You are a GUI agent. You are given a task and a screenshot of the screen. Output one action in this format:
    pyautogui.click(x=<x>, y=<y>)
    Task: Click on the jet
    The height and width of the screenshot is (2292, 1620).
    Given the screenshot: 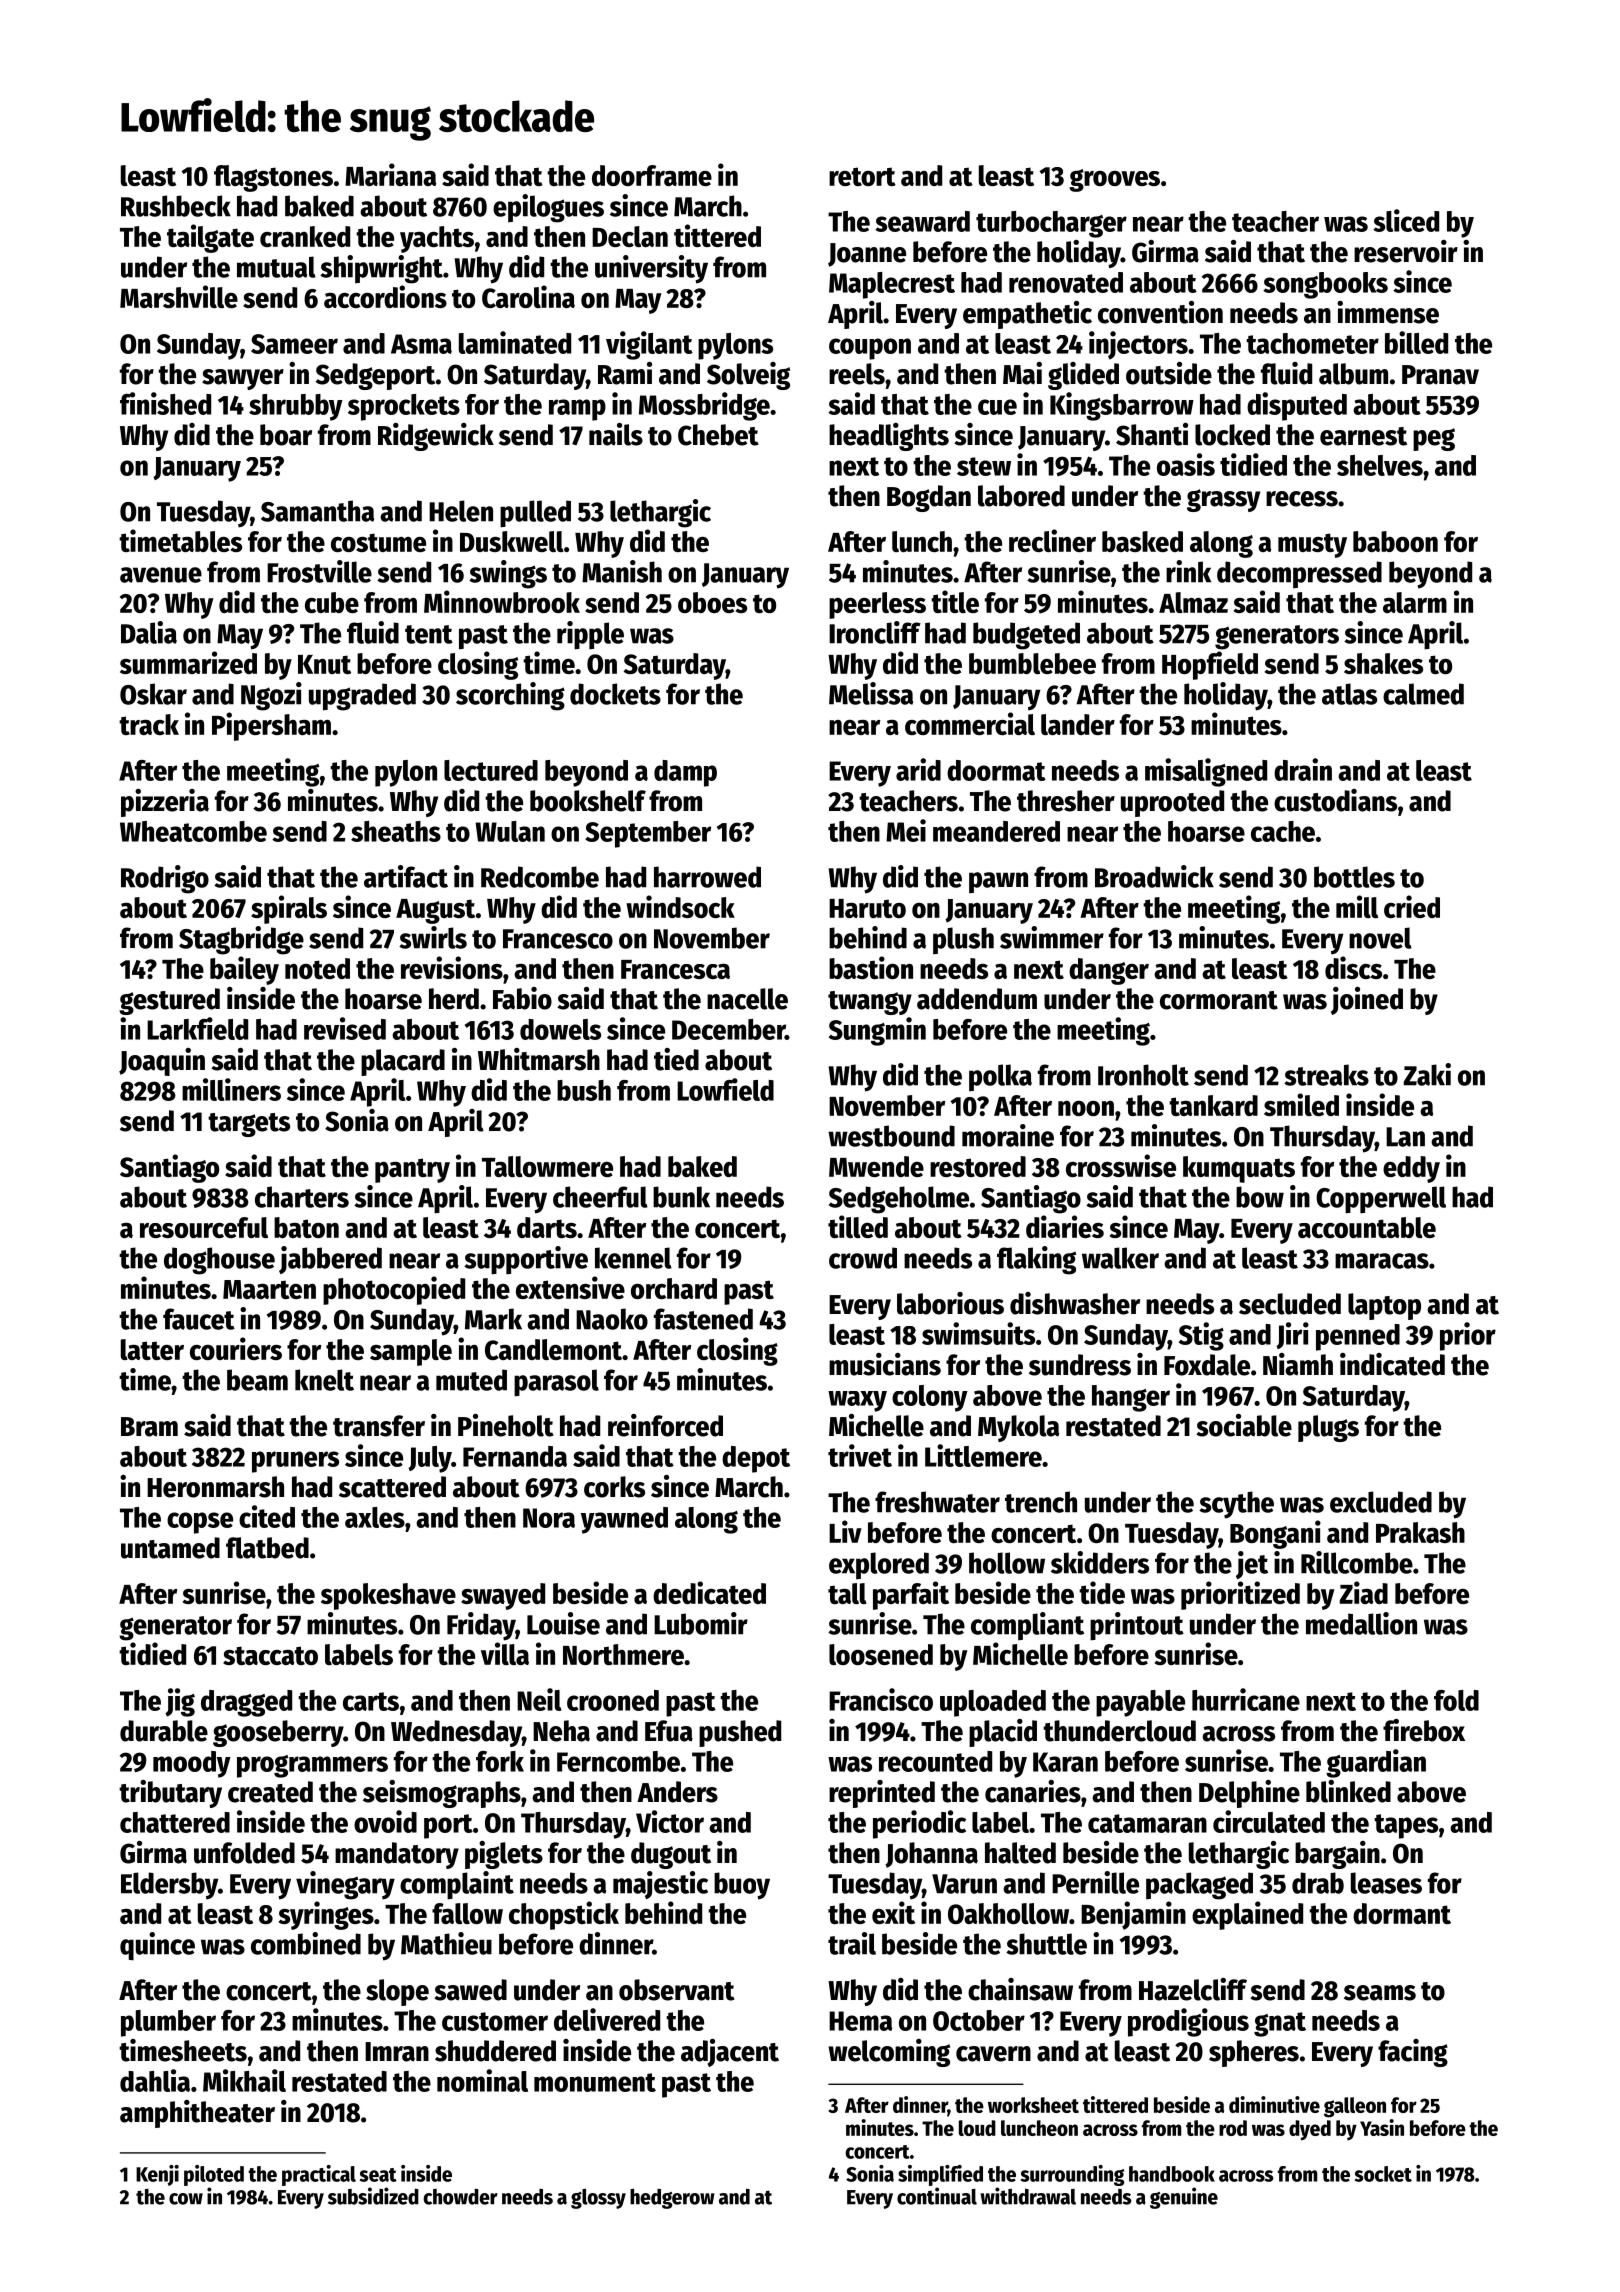 What is the action you would take?
    pyautogui.click(x=1252, y=1565)
